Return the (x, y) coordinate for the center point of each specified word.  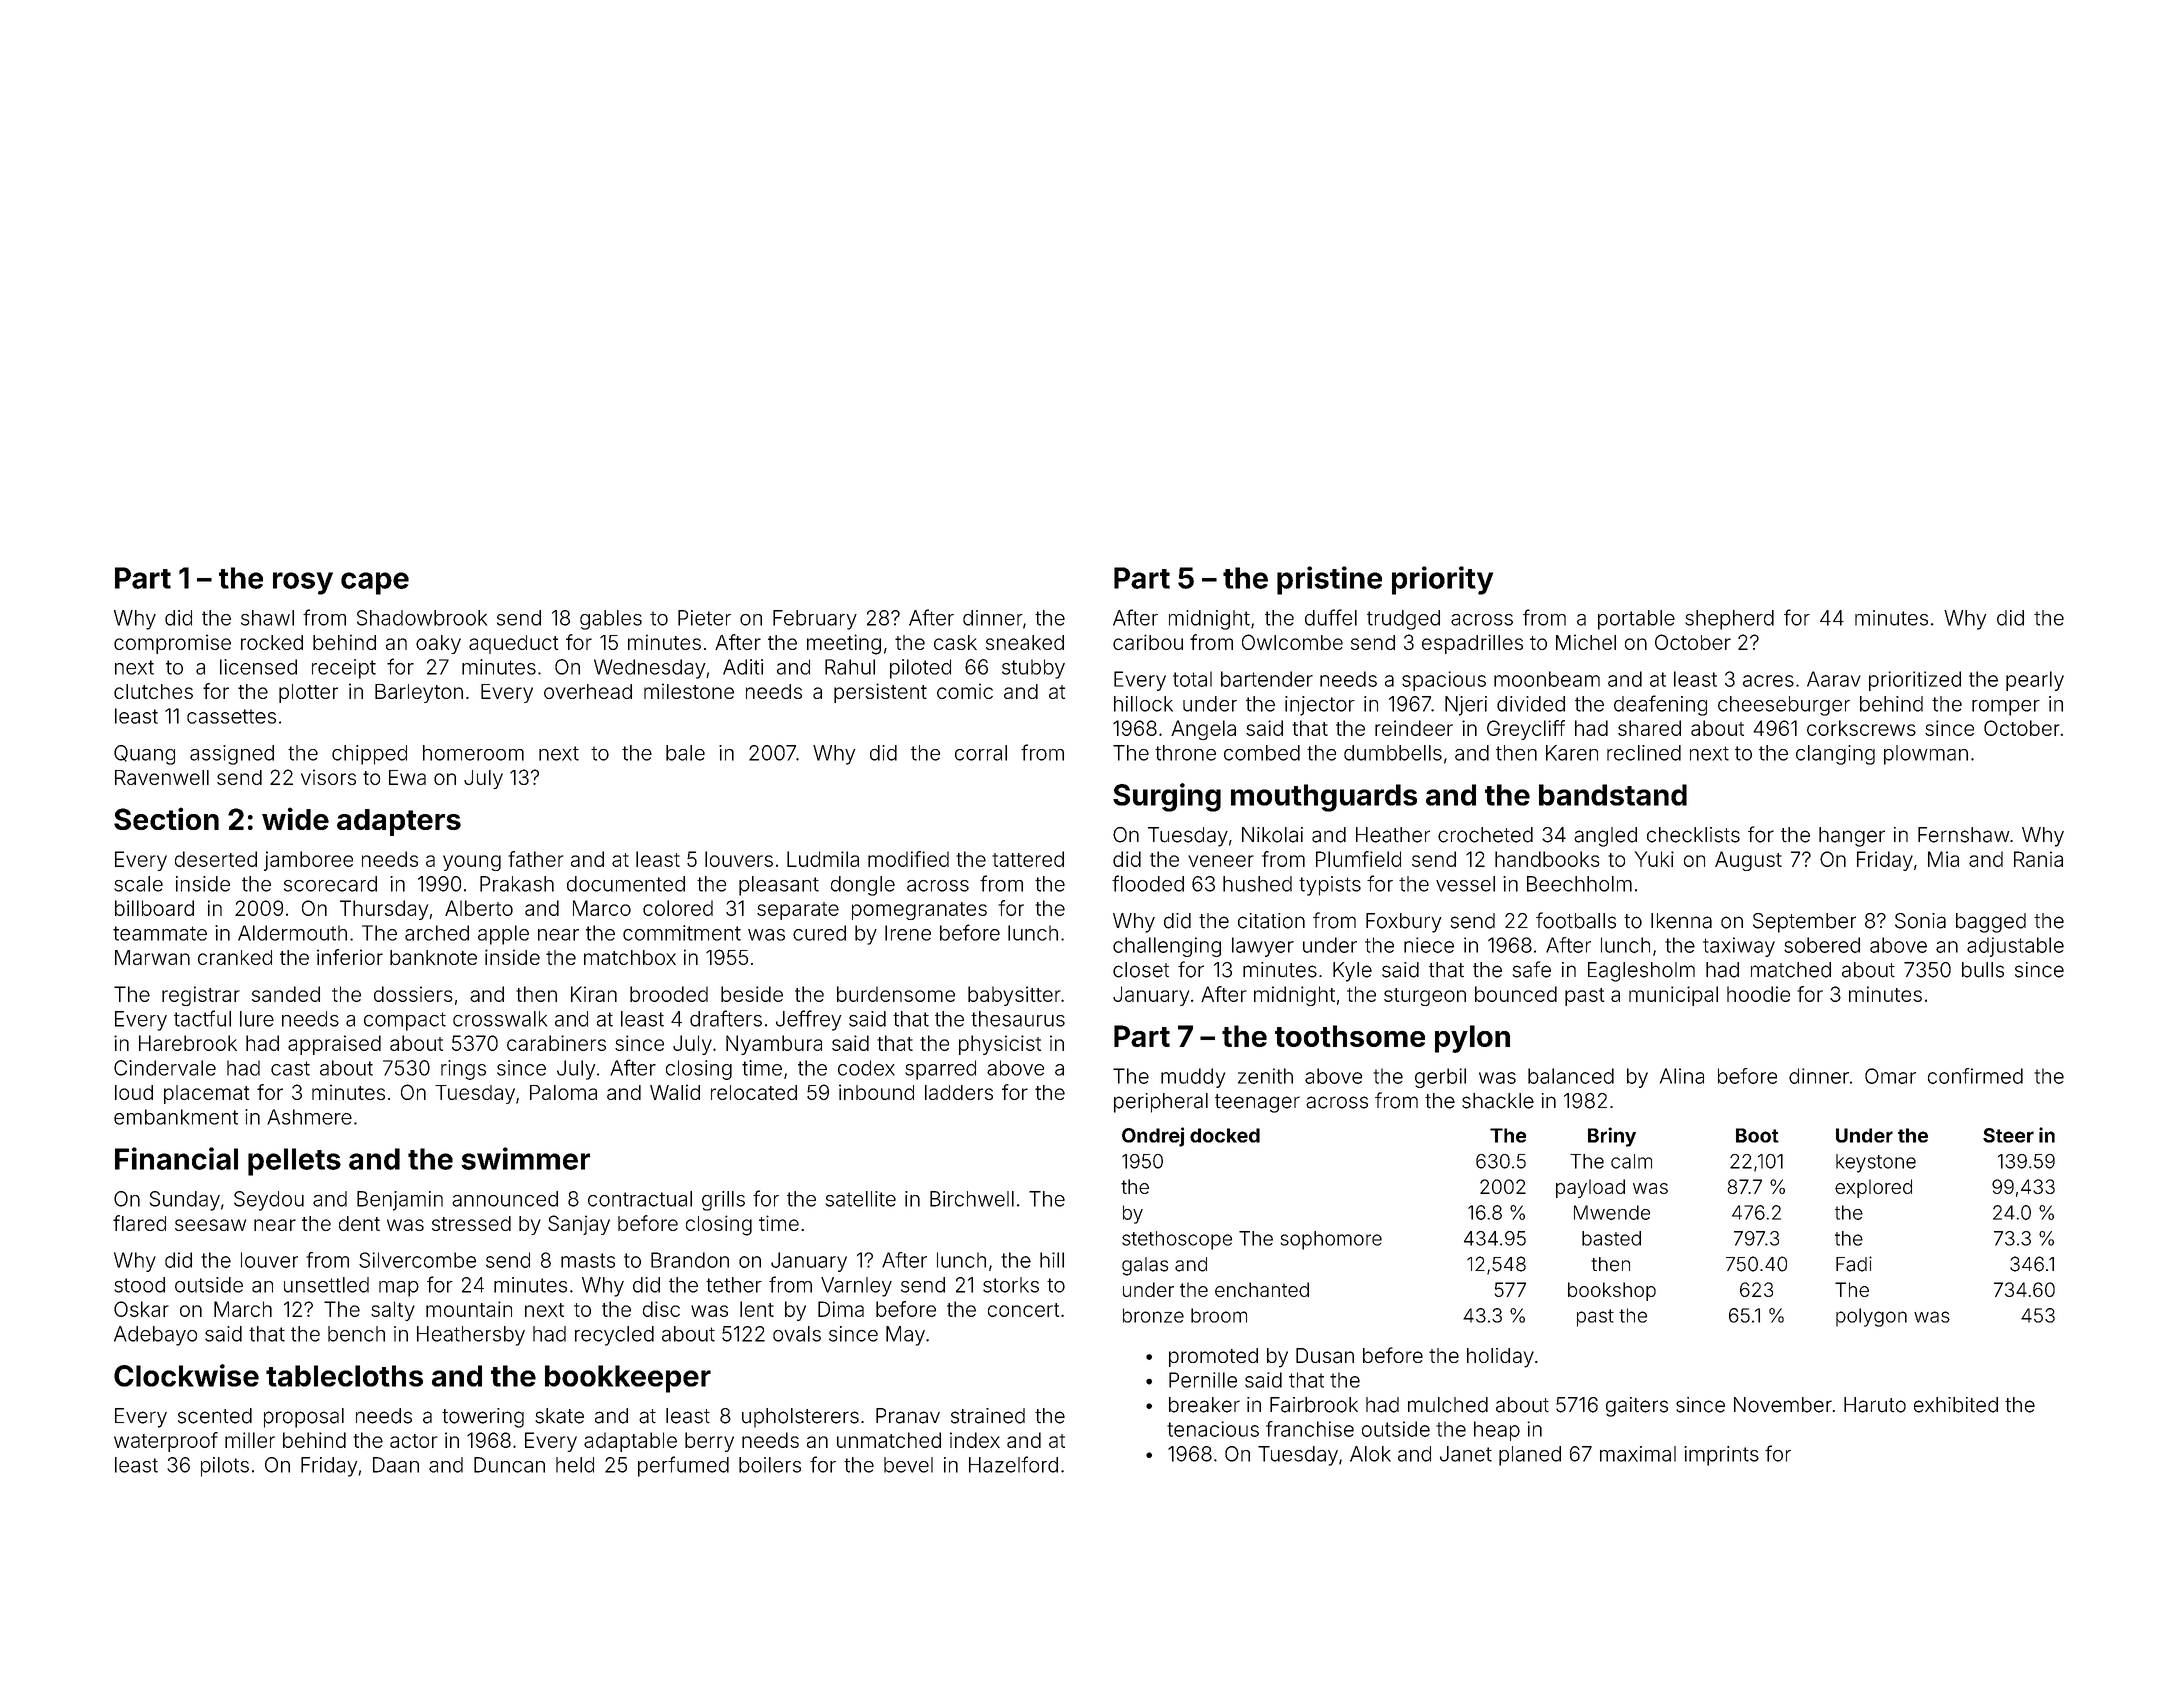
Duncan (509, 1465)
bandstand (1613, 795)
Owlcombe (1292, 642)
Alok (1370, 1454)
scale (138, 884)
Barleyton (419, 693)
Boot (1757, 1135)
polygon (1871, 1317)
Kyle (1352, 972)
